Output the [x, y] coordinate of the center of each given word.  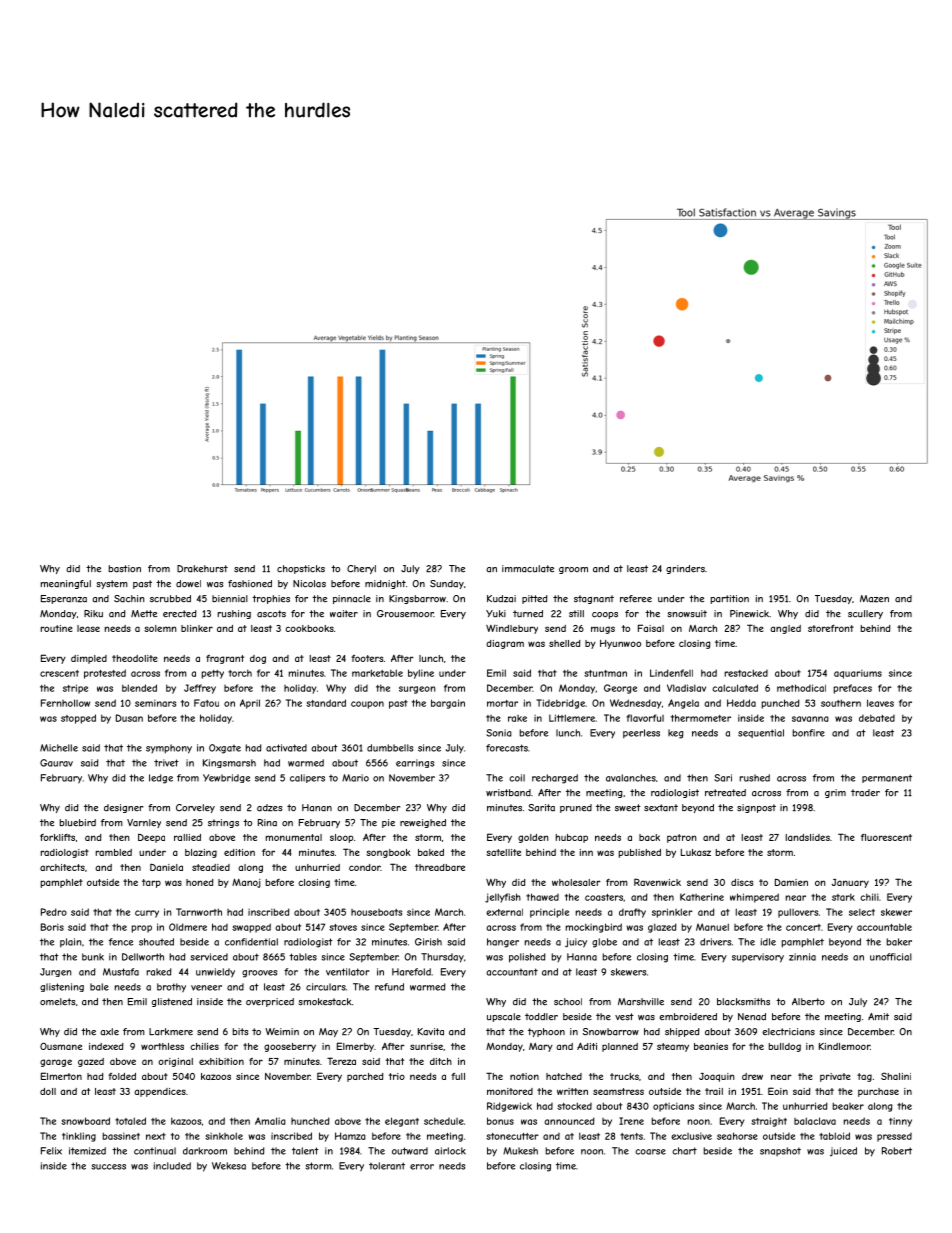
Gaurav [56, 763]
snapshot [780, 1151]
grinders [685, 569]
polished [527, 958]
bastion [125, 569]
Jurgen [56, 972]
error [422, 1167]
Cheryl [361, 569]
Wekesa [229, 1166]
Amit [878, 1016]
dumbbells [390, 748]
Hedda [741, 703]
